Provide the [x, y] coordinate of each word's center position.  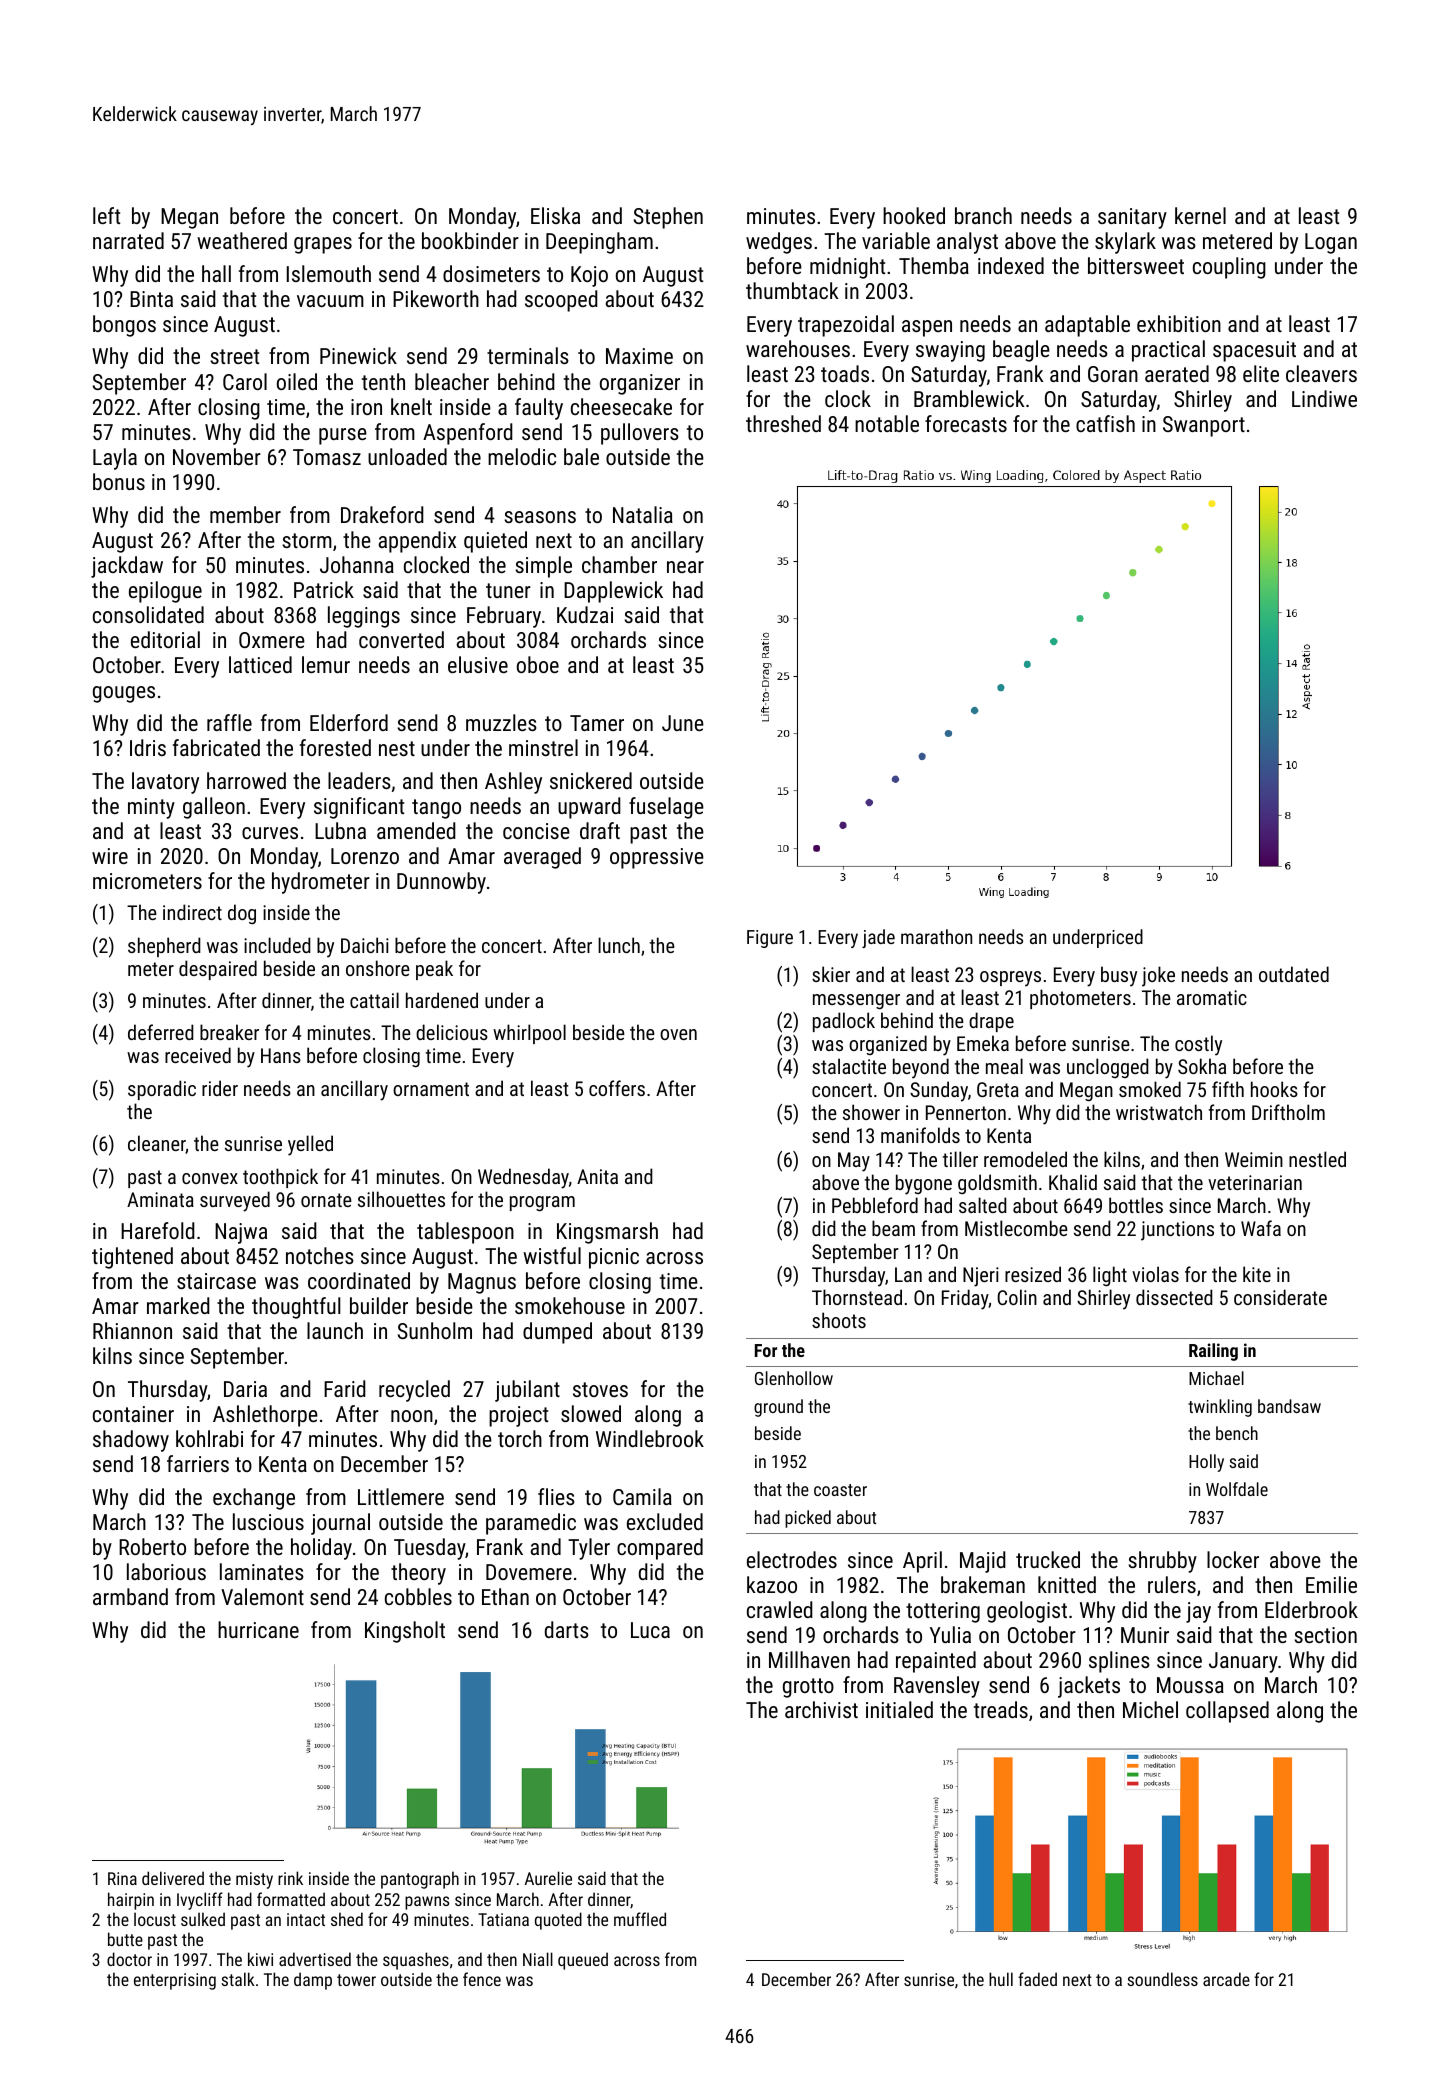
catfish [1105, 423]
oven [678, 1034]
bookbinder [470, 240]
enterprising [175, 1981]
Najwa [241, 1233]
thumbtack [792, 290]
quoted [558, 1921]
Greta [998, 1089]
